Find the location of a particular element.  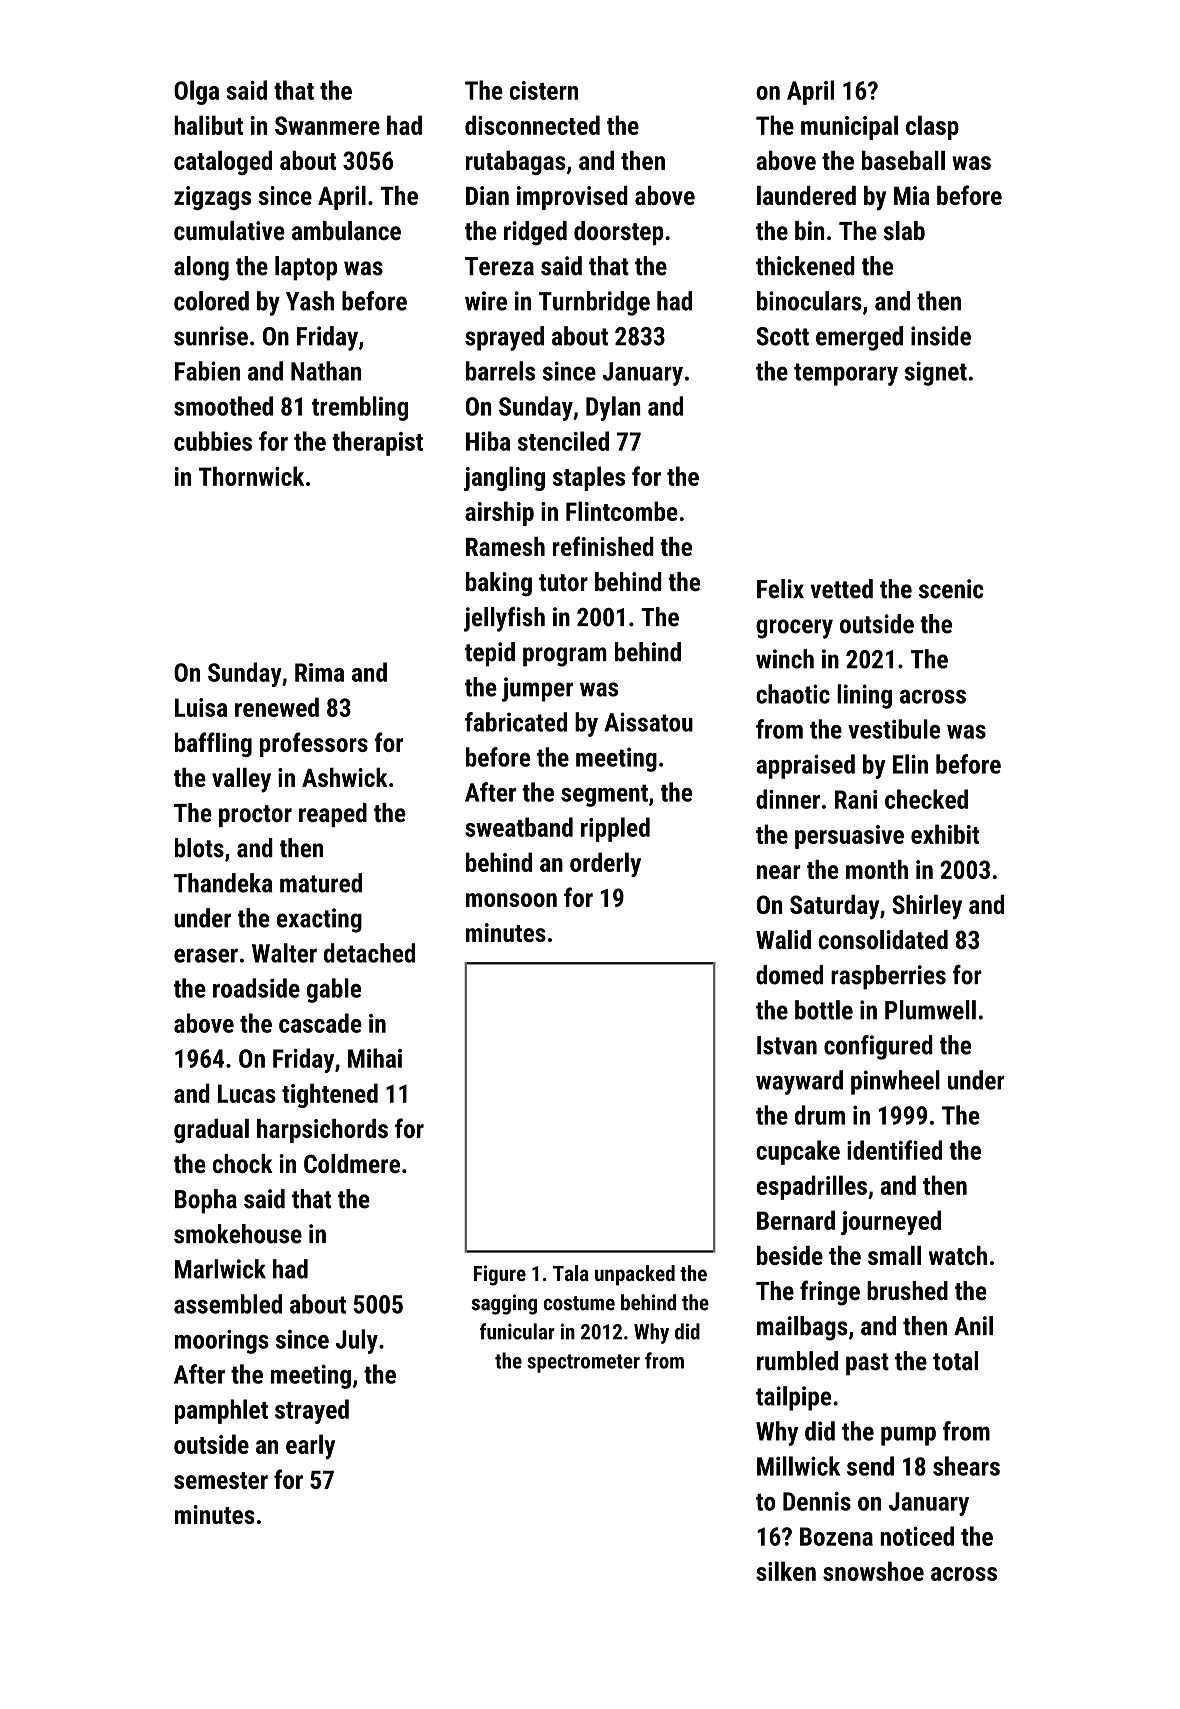

clasp is located at coordinates (932, 127).
